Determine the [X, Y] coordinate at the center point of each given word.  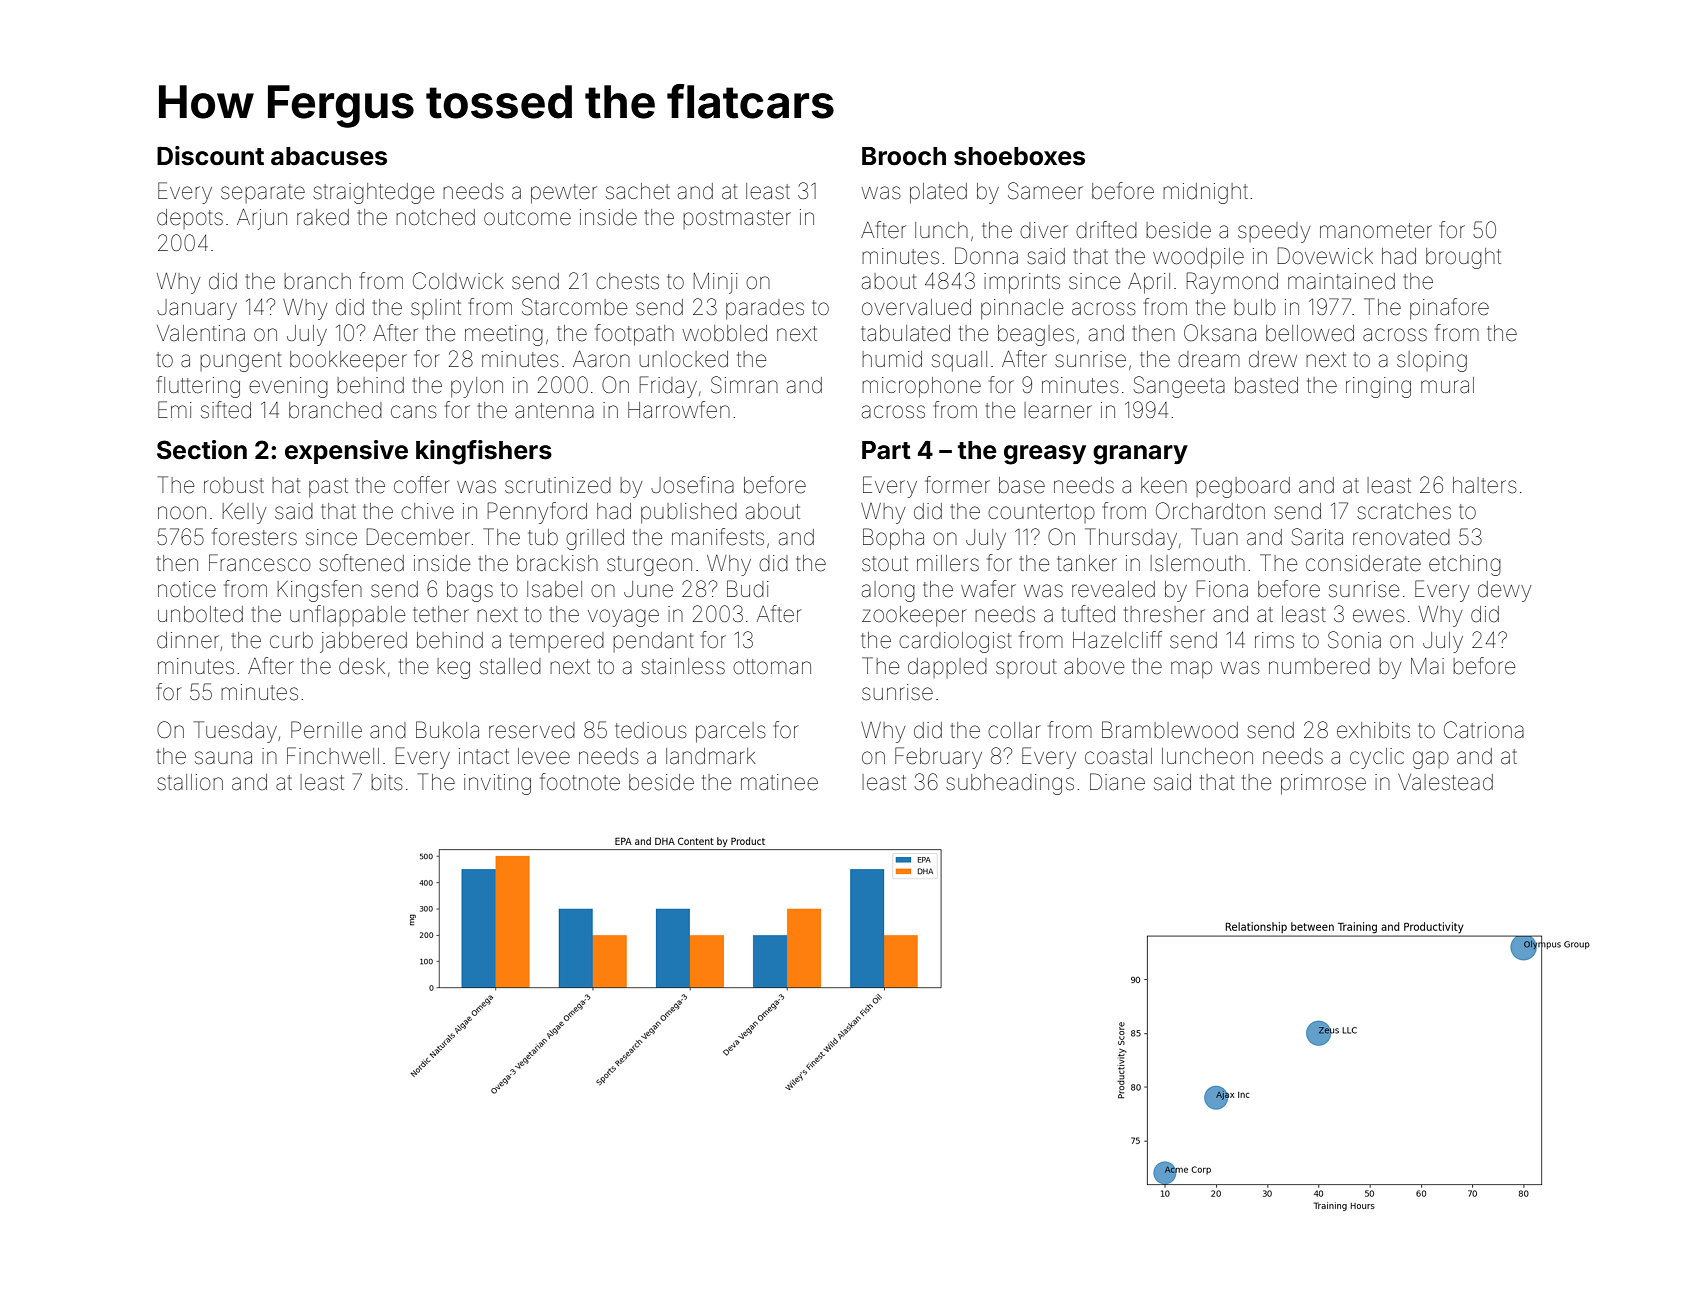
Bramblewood [1170, 730]
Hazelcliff [1117, 640]
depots [190, 219]
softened [361, 563]
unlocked [684, 359]
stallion [190, 782]
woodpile [1198, 258]
